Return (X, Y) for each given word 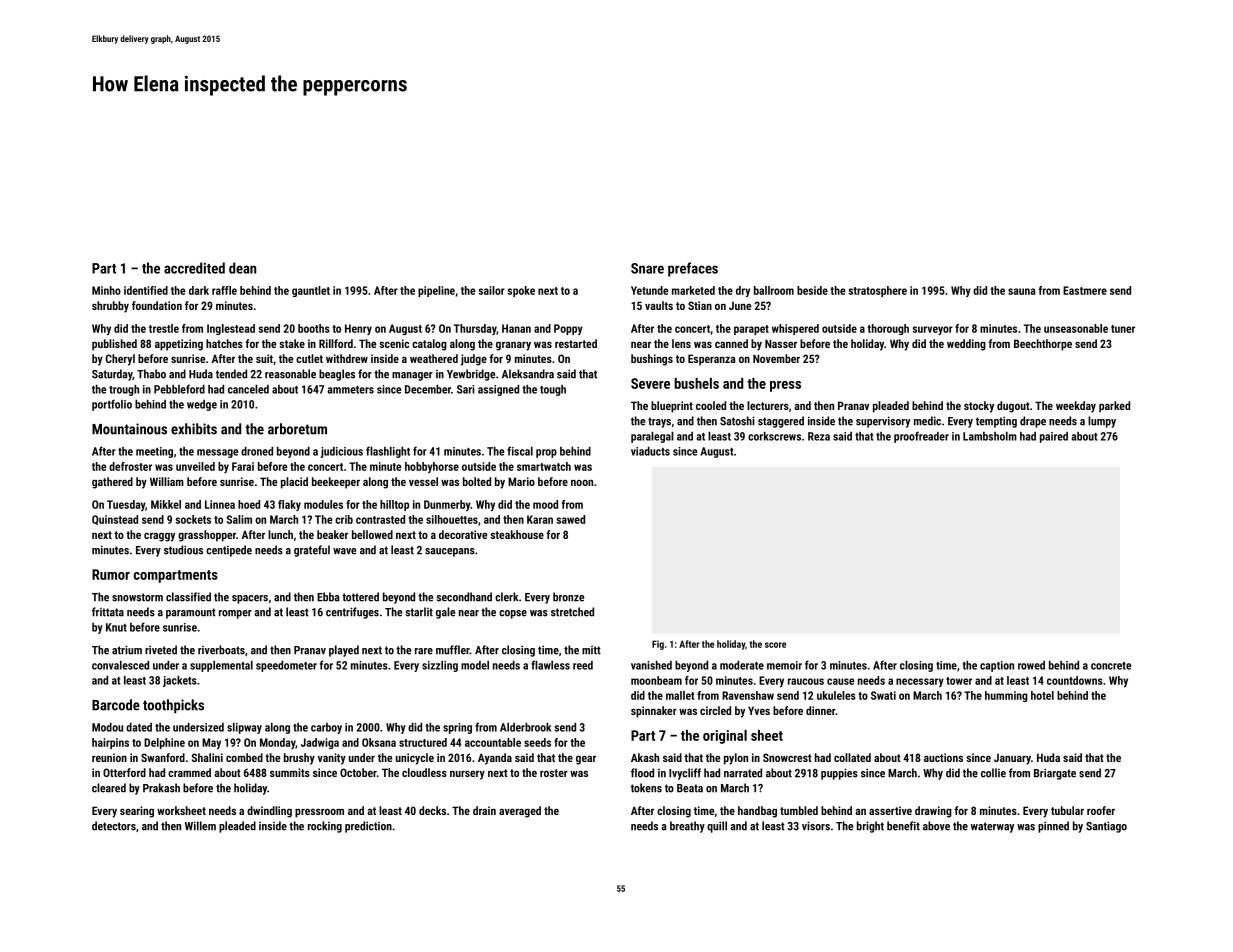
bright (870, 827)
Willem (200, 826)
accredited (194, 268)
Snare (647, 268)
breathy (687, 827)
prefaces (693, 269)
